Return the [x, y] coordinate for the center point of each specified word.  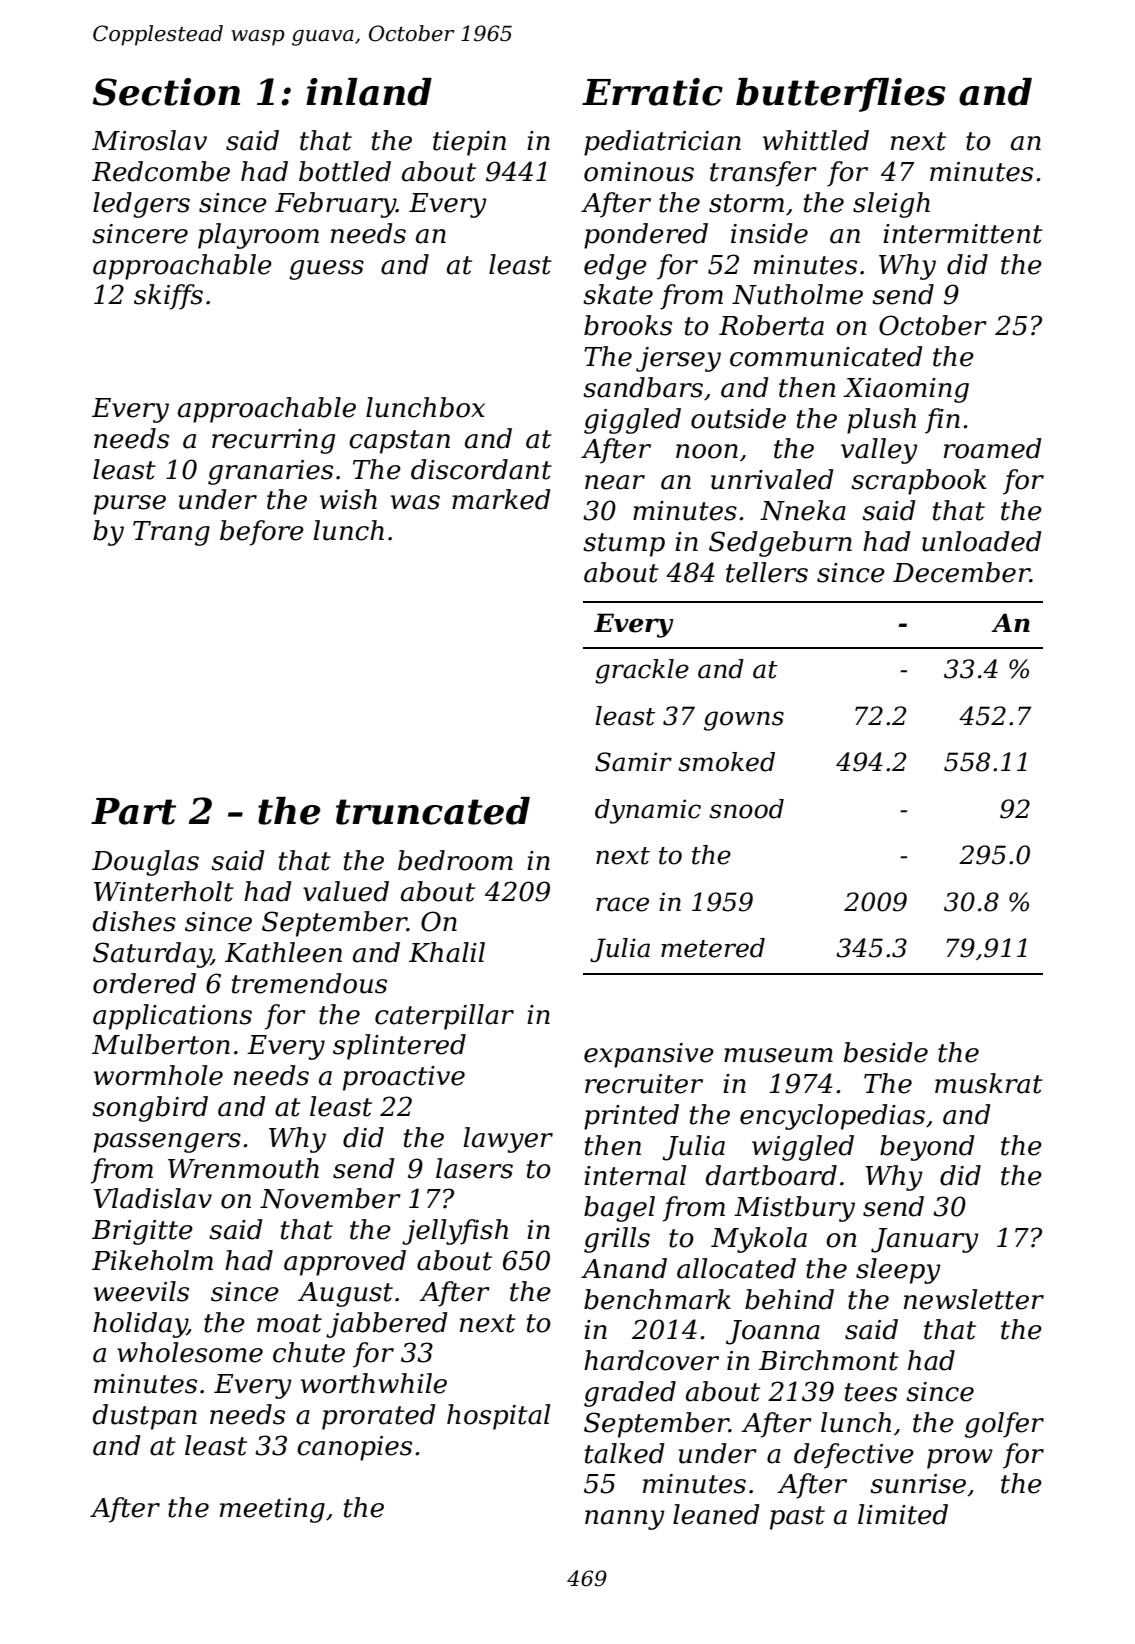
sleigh [891, 205]
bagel [619, 1209]
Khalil [447, 952]
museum [778, 1055]
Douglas [145, 863]
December [961, 572]
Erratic [652, 92]
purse [129, 505]
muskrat [989, 1083]
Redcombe [161, 171]
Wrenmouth [243, 1168]
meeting [272, 1510]
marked [501, 499]
